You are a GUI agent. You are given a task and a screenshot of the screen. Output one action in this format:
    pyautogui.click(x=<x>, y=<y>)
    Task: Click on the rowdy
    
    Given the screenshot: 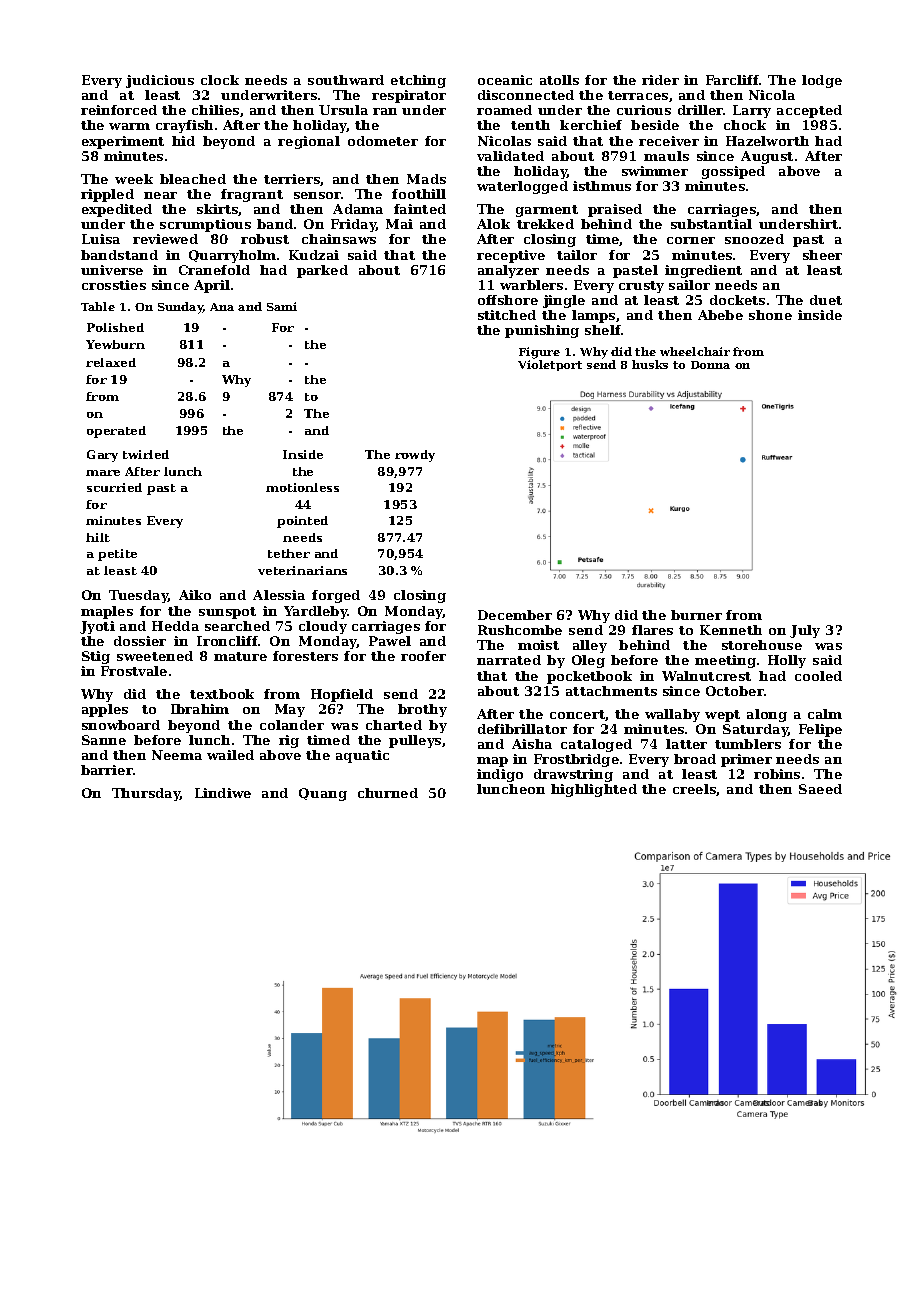 What is the action you would take?
    pyautogui.click(x=415, y=456)
